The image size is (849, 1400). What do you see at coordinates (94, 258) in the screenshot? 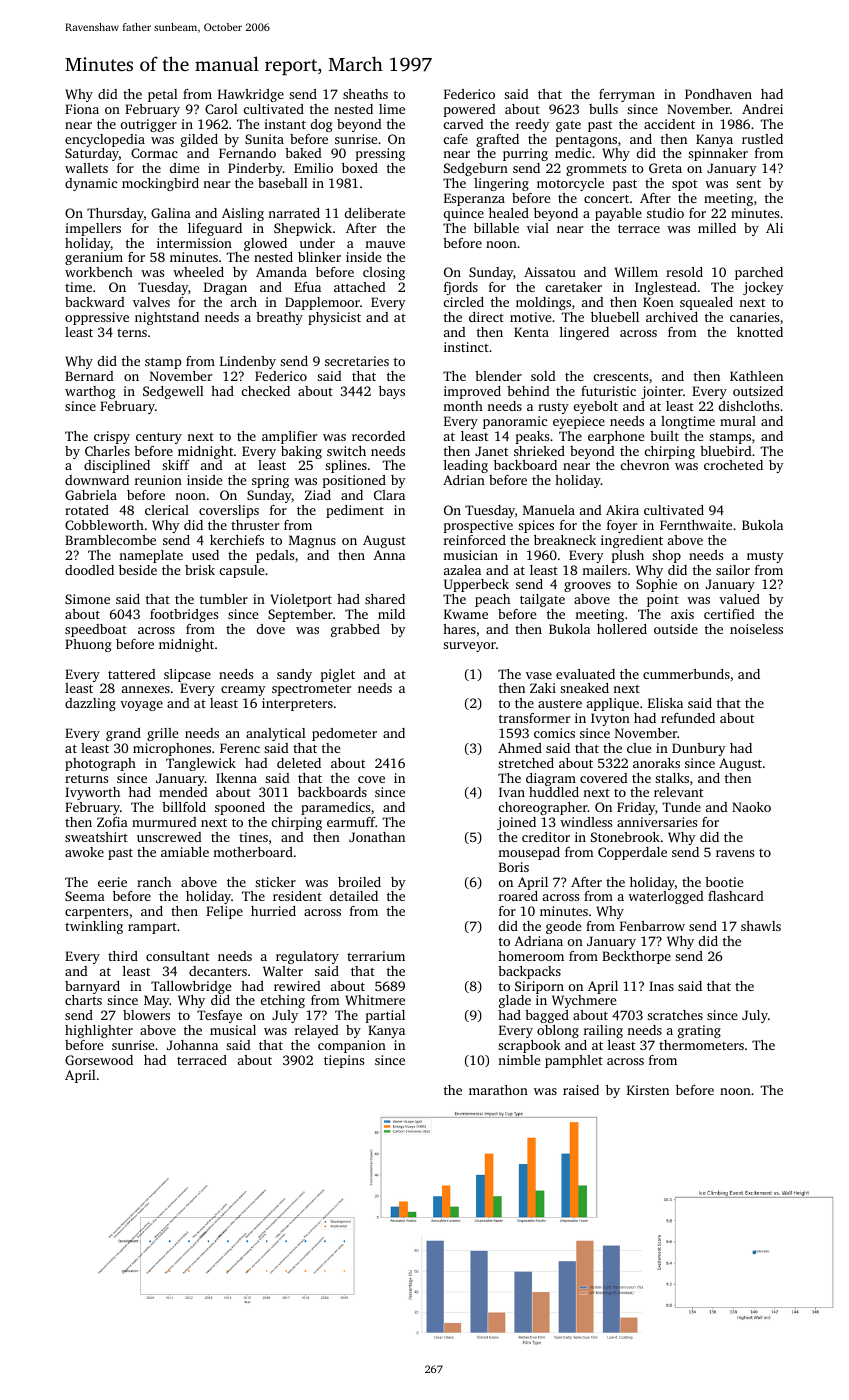
I see `geranium` at bounding box center [94, 258].
